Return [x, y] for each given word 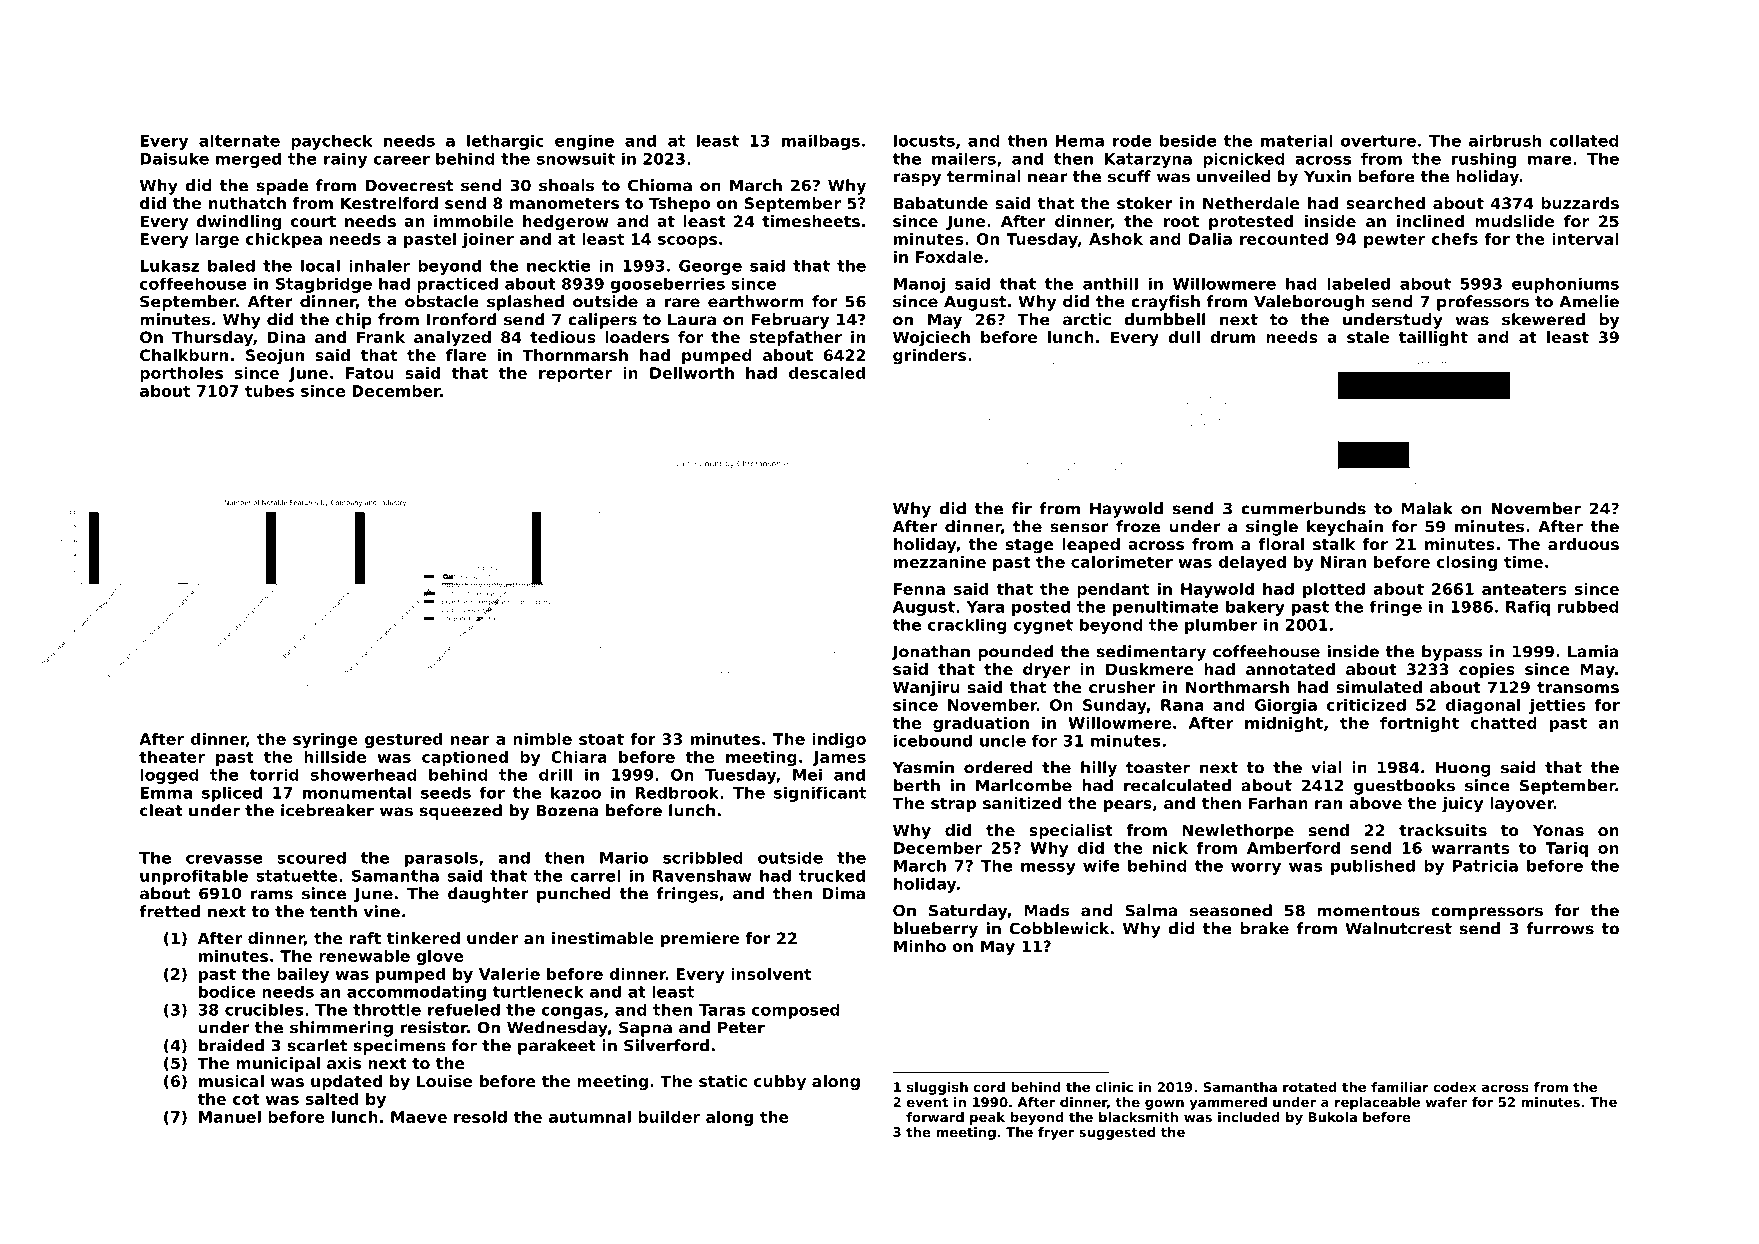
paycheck [331, 142]
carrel [596, 875]
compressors [1487, 913]
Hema [1080, 141]
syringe [325, 740]
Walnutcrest [1398, 928]
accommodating [416, 993]
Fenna [919, 589]
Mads [1046, 910]
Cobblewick [1059, 928]
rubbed [1588, 606]
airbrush [1505, 140]
